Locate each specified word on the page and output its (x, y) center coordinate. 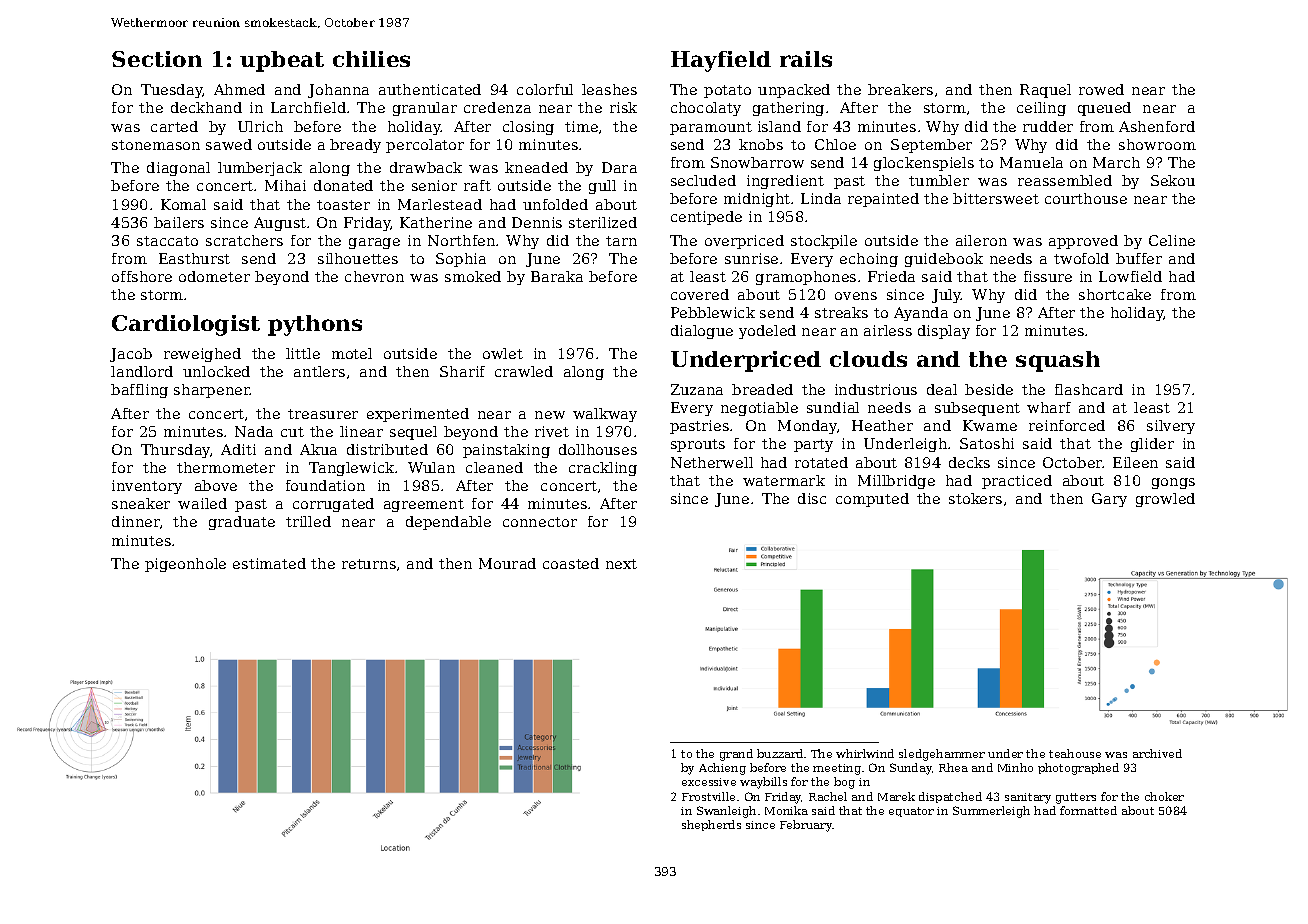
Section (157, 59)
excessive (709, 782)
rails (806, 59)
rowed (1101, 89)
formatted (1088, 810)
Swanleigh (726, 812)
